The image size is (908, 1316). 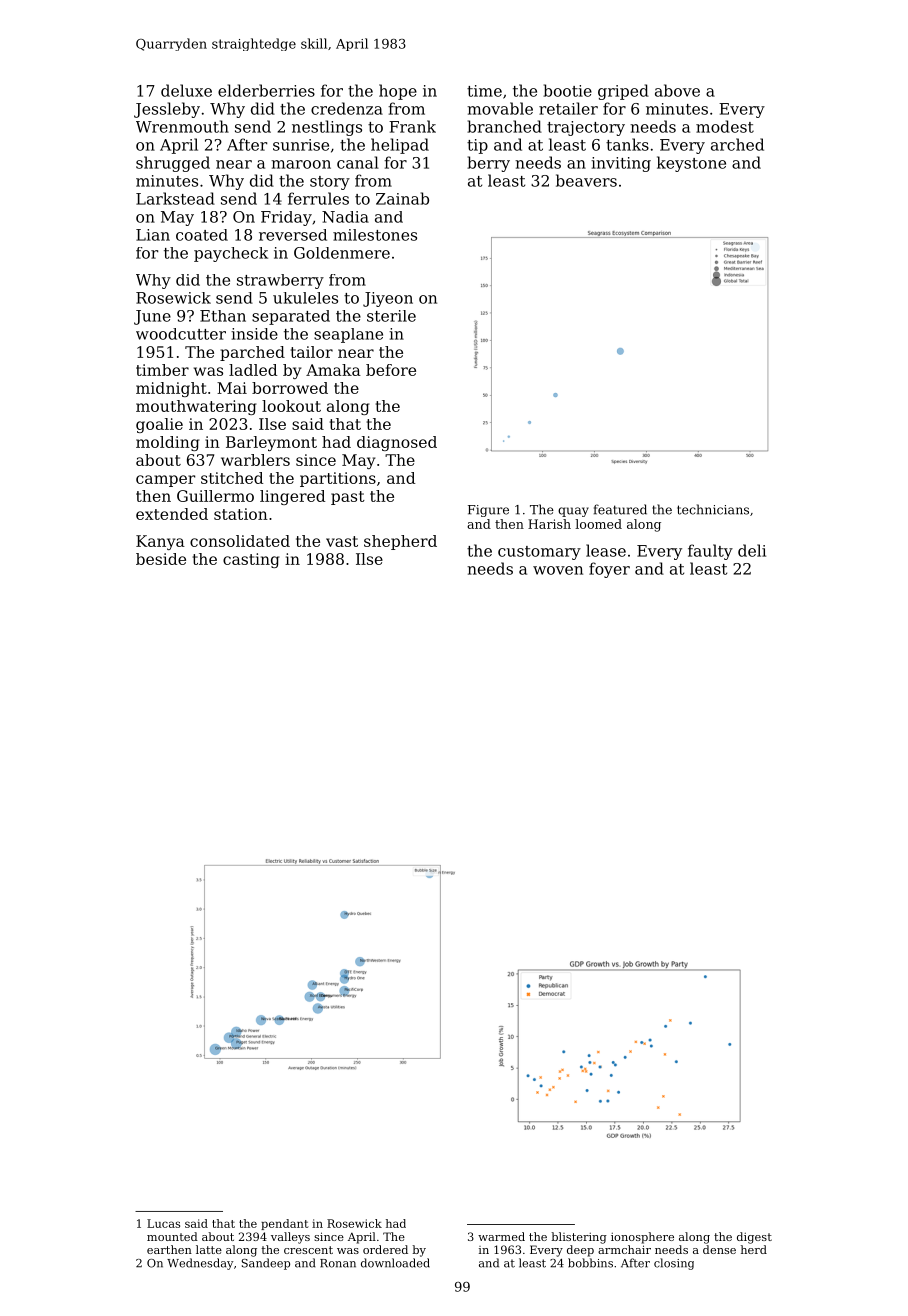 What do you see at coordinates (710, 552) in the screenshot?
I see `faulty` at bounding box center [710, 552].
